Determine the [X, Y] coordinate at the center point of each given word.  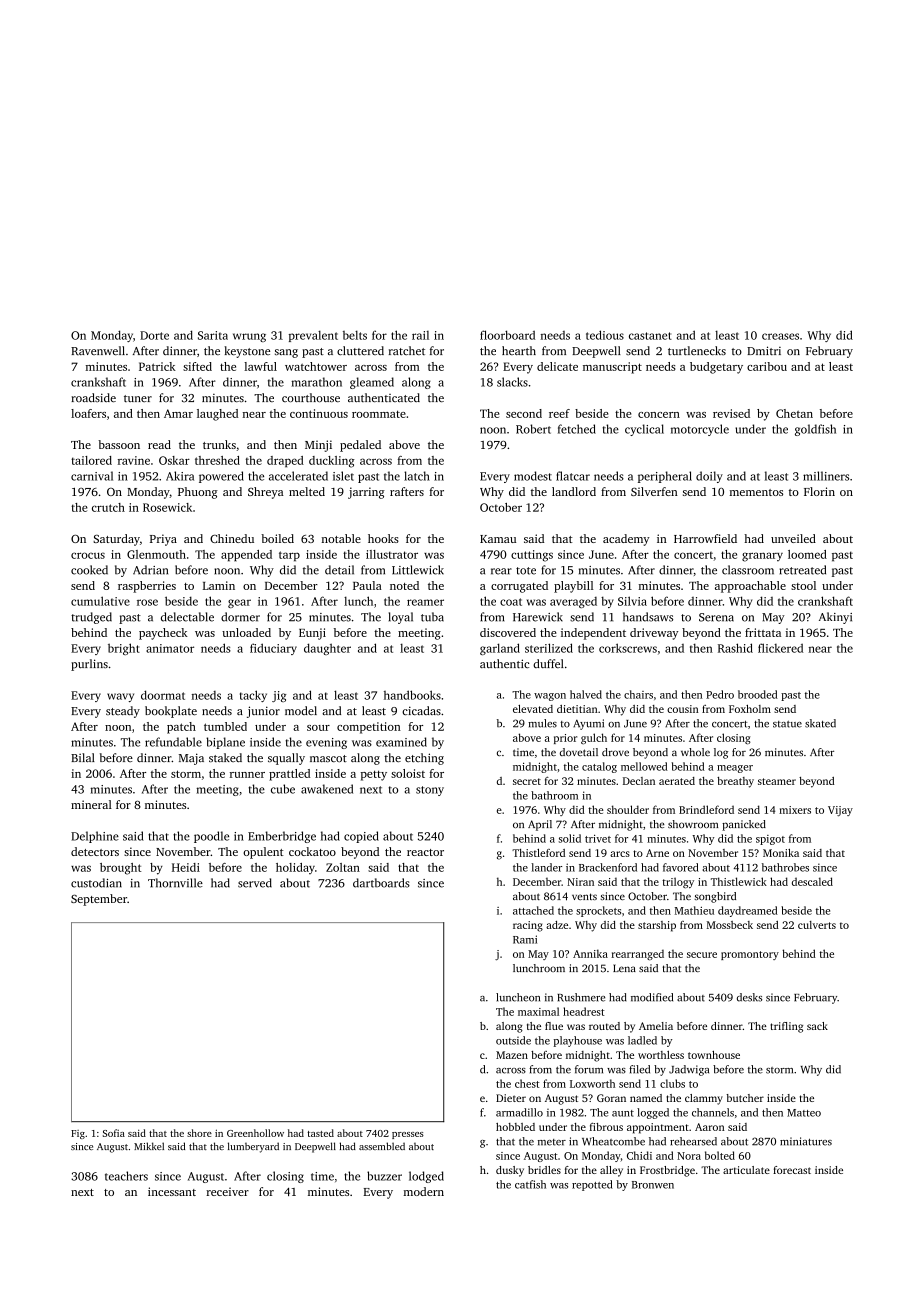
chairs [638, 694]
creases [780, 336]
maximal [538, 1011]
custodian [96, 883]
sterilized [549, 648]
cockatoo [312, 851]
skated [820, 723]
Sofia [114, 1133]
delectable [187, 617]
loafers [88, 413]
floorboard [507, 335]
